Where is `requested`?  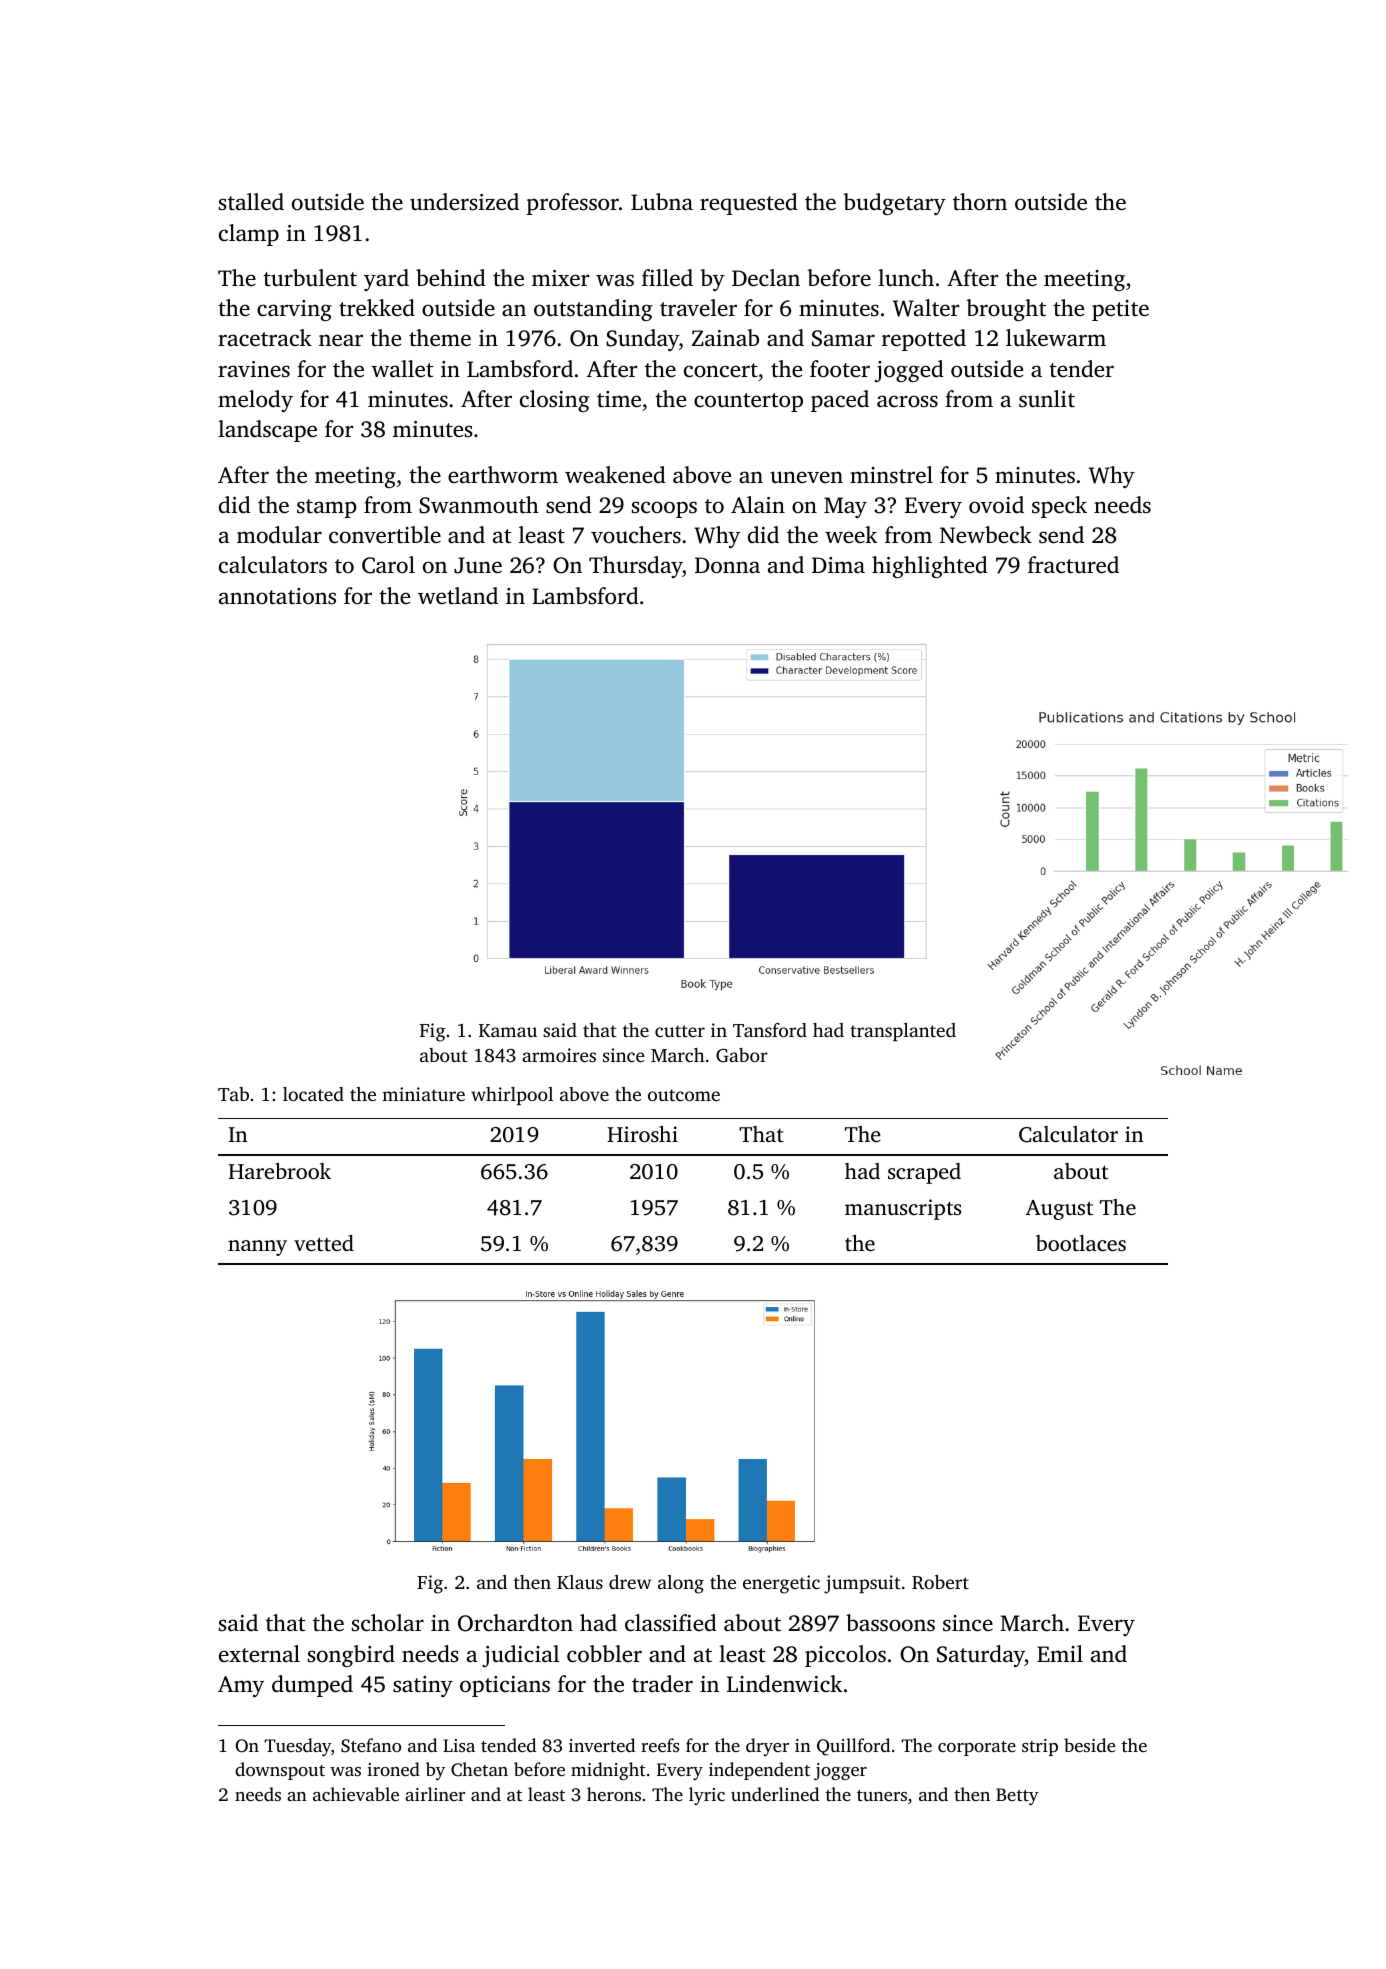
requested is located at coordinates (749, 204).
